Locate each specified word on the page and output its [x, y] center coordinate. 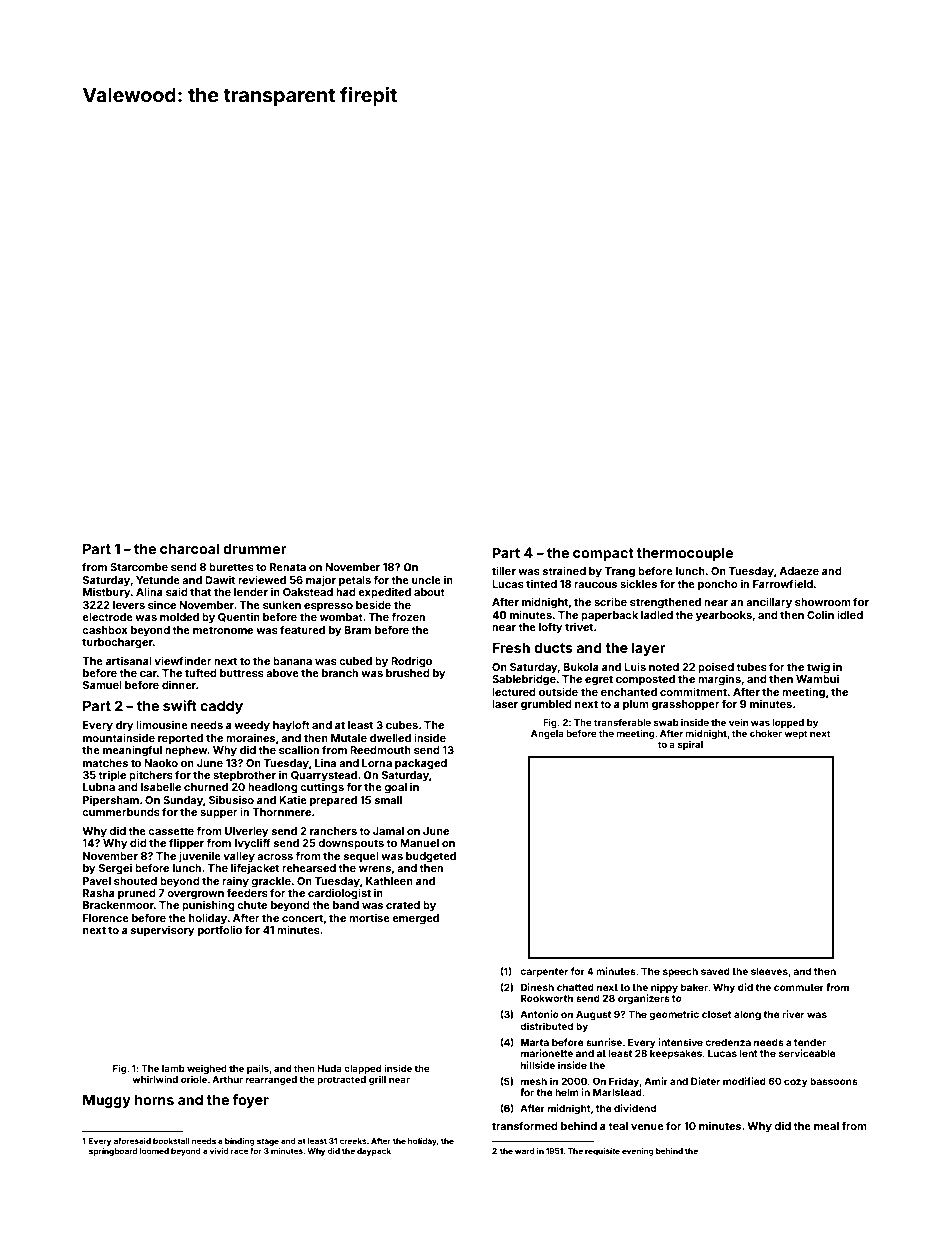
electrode [107, 617]
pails [258, 1069]
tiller [504, 570]
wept [796, 734]
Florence [106, 918]
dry [125, 726]
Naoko [161, 763]
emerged [415, 919]
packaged [421, 764]
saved [715, 971]
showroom [823, 602]
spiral [690, 745]
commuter [799, 987]
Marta [535, 1042]
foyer [251, 1101]
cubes [402, 725]
